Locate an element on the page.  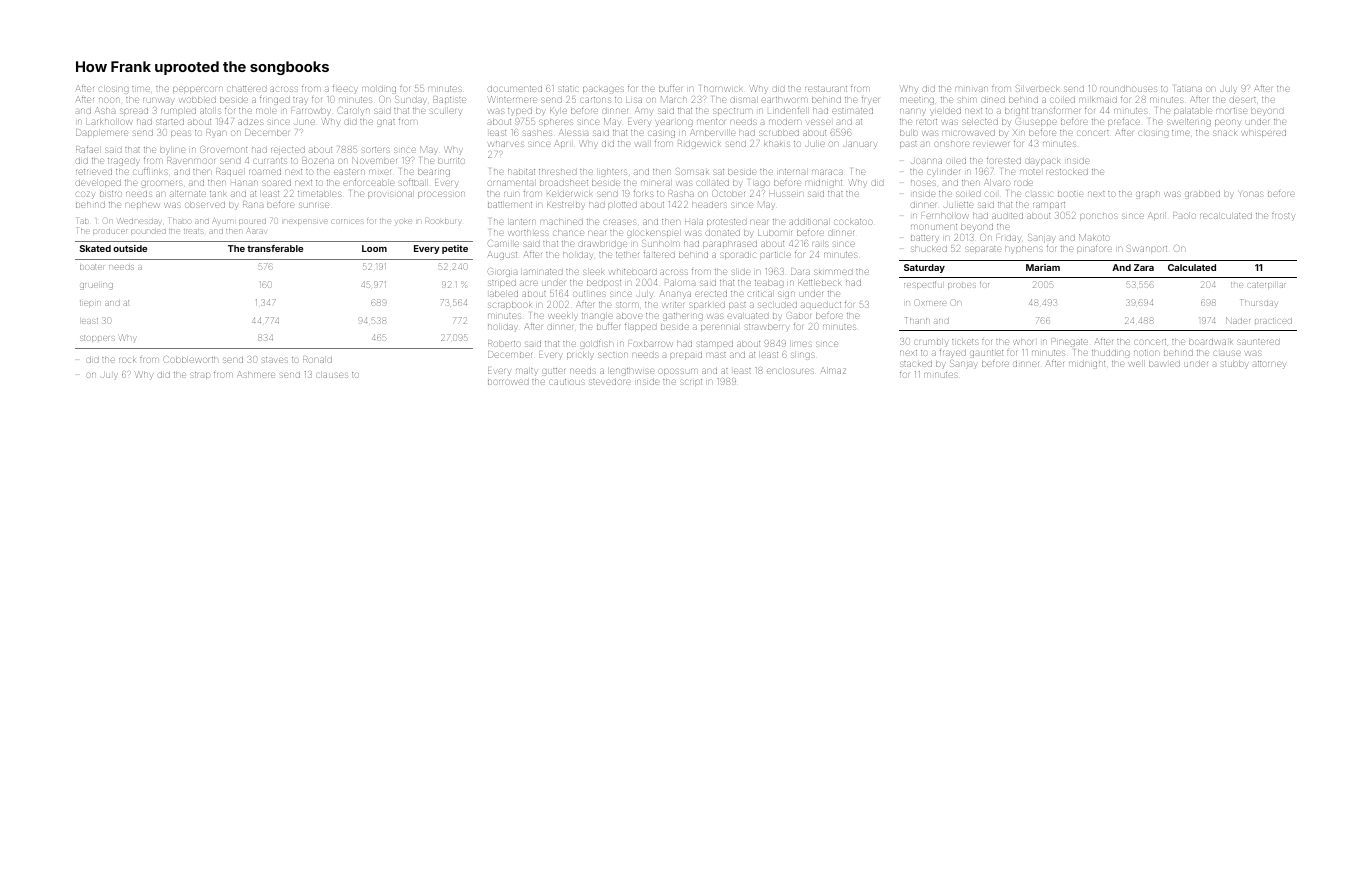
hoses is located at coordinates (923, 183).
